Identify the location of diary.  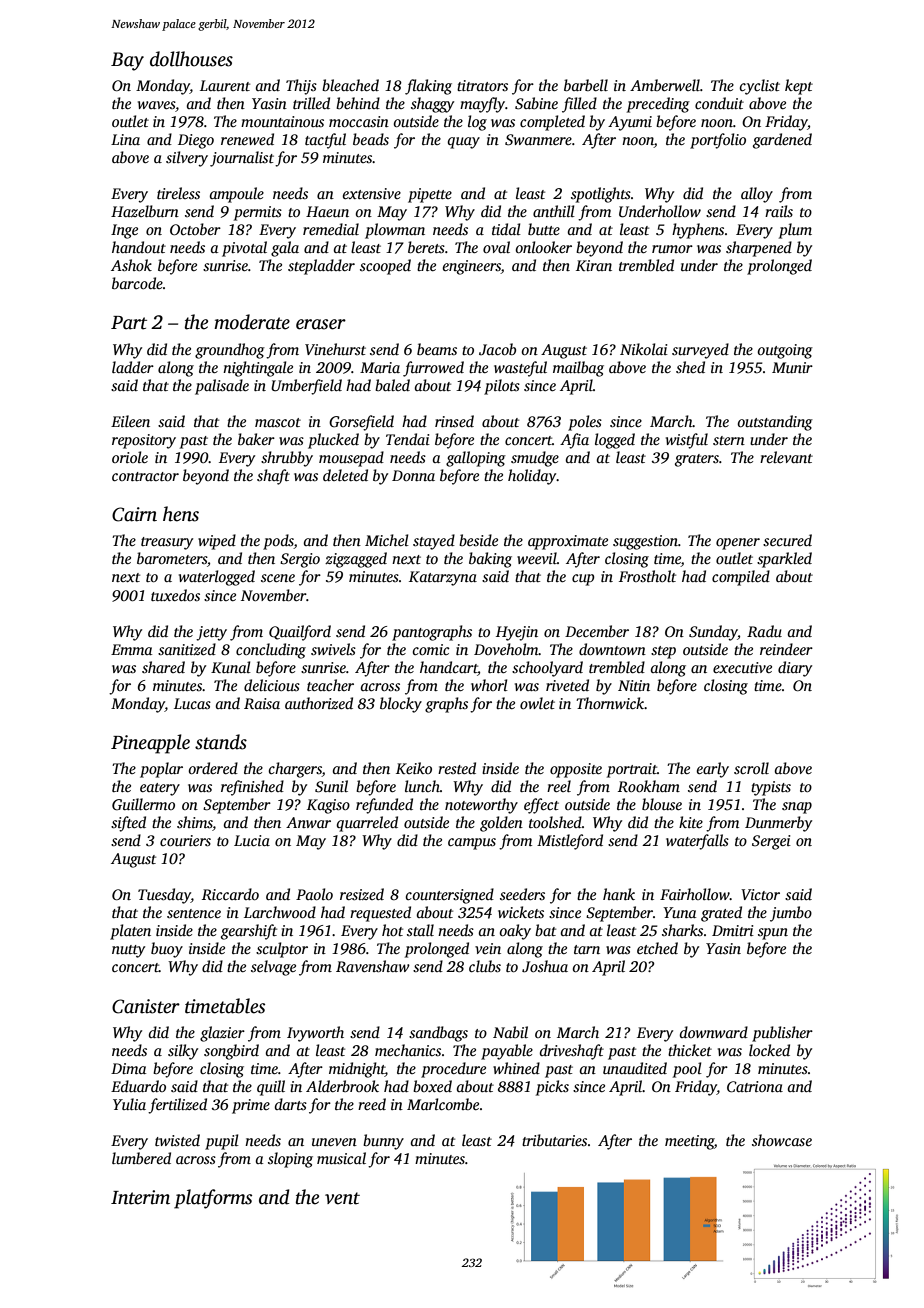
(795, 669).
